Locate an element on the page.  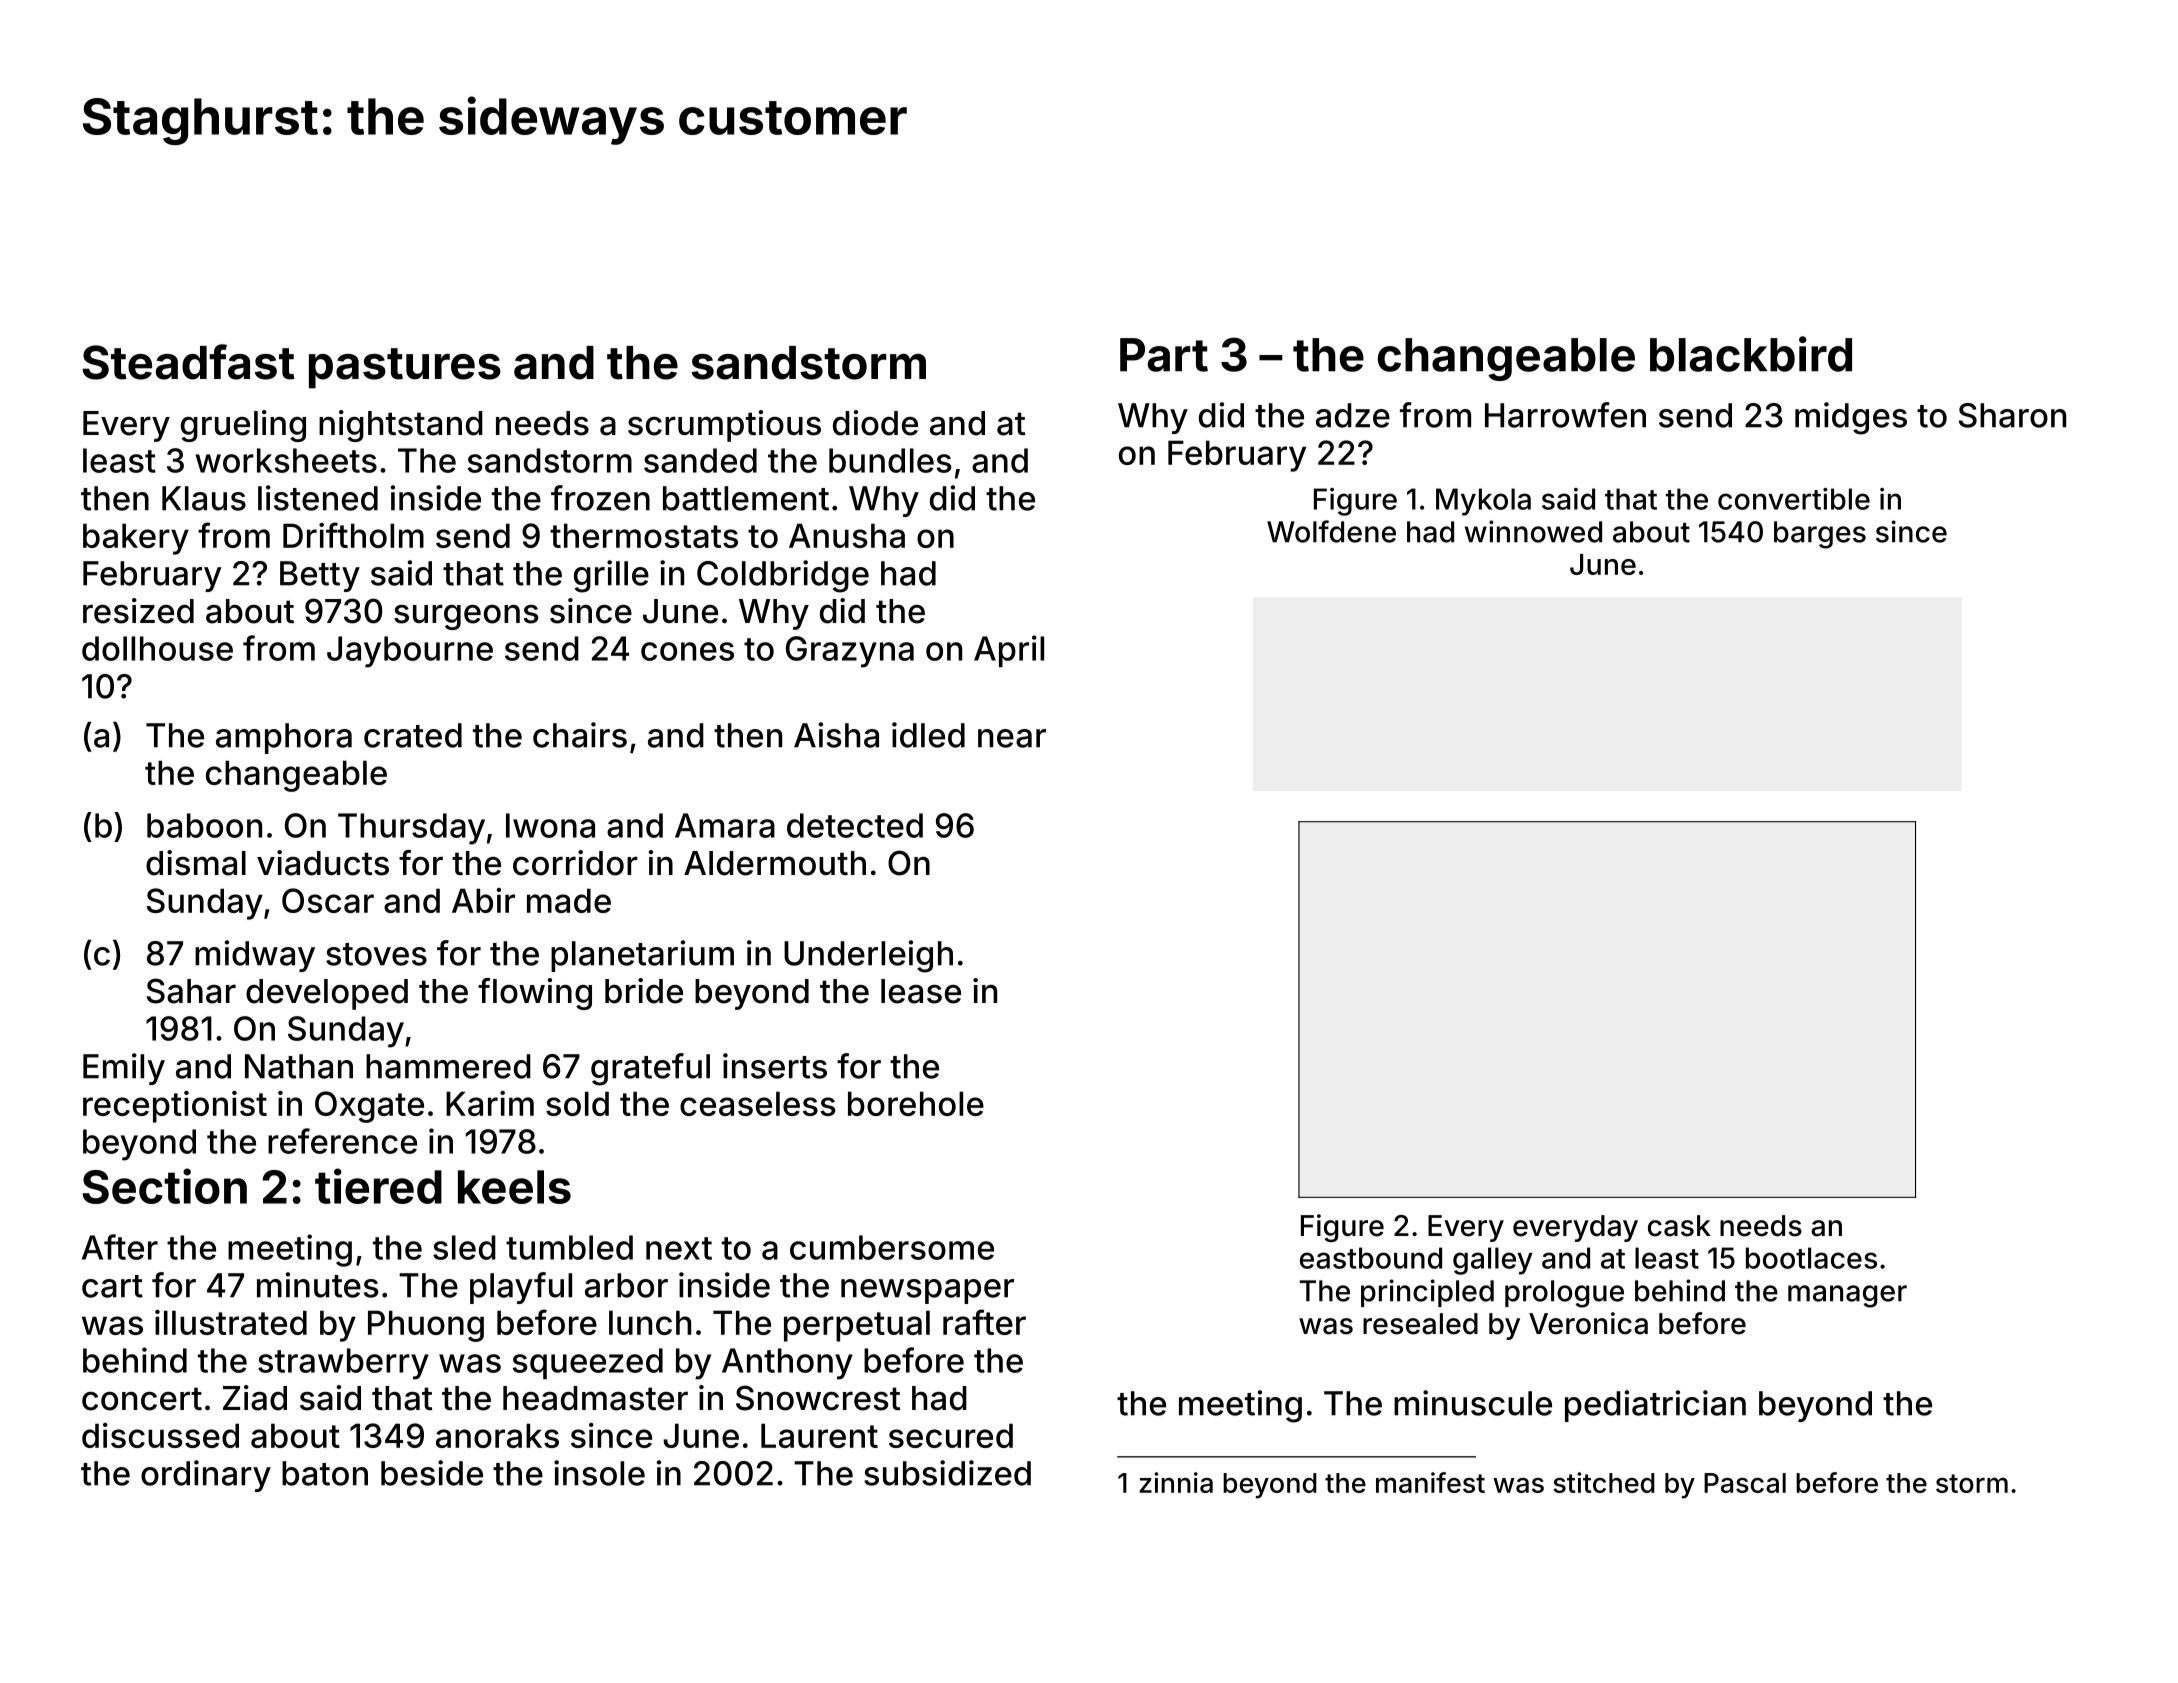
adze is located at coordinates (1353, 415).
